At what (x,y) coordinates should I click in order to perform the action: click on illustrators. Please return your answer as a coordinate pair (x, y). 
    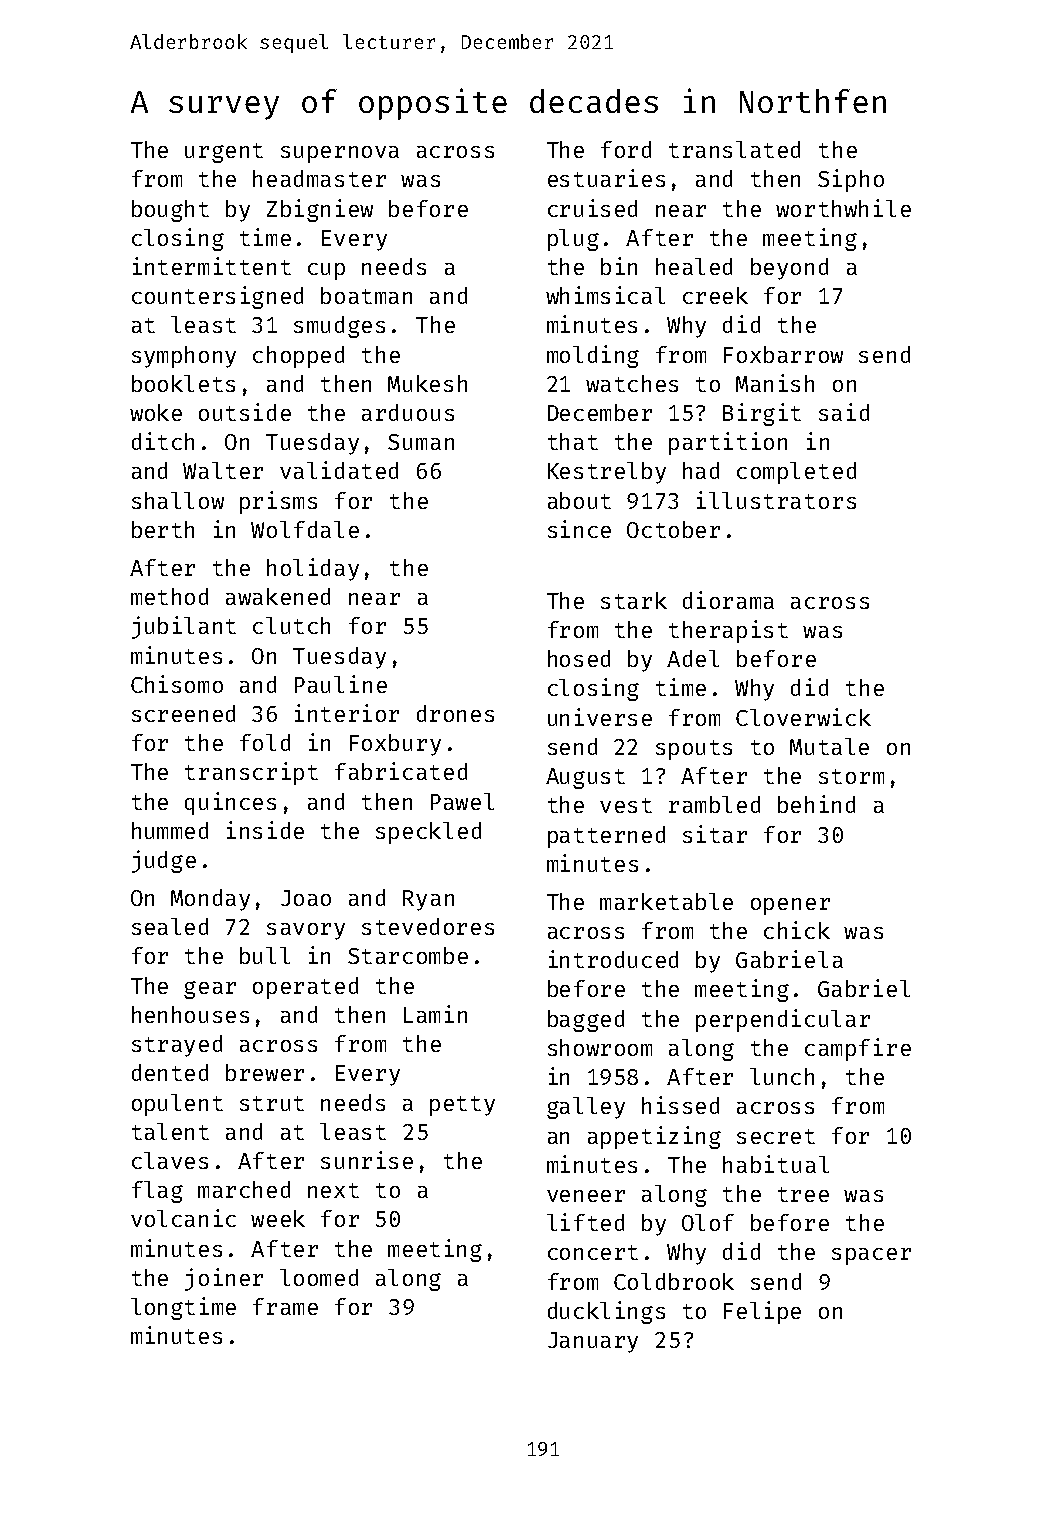
    Looking at the image, I should click on (776, 500).
